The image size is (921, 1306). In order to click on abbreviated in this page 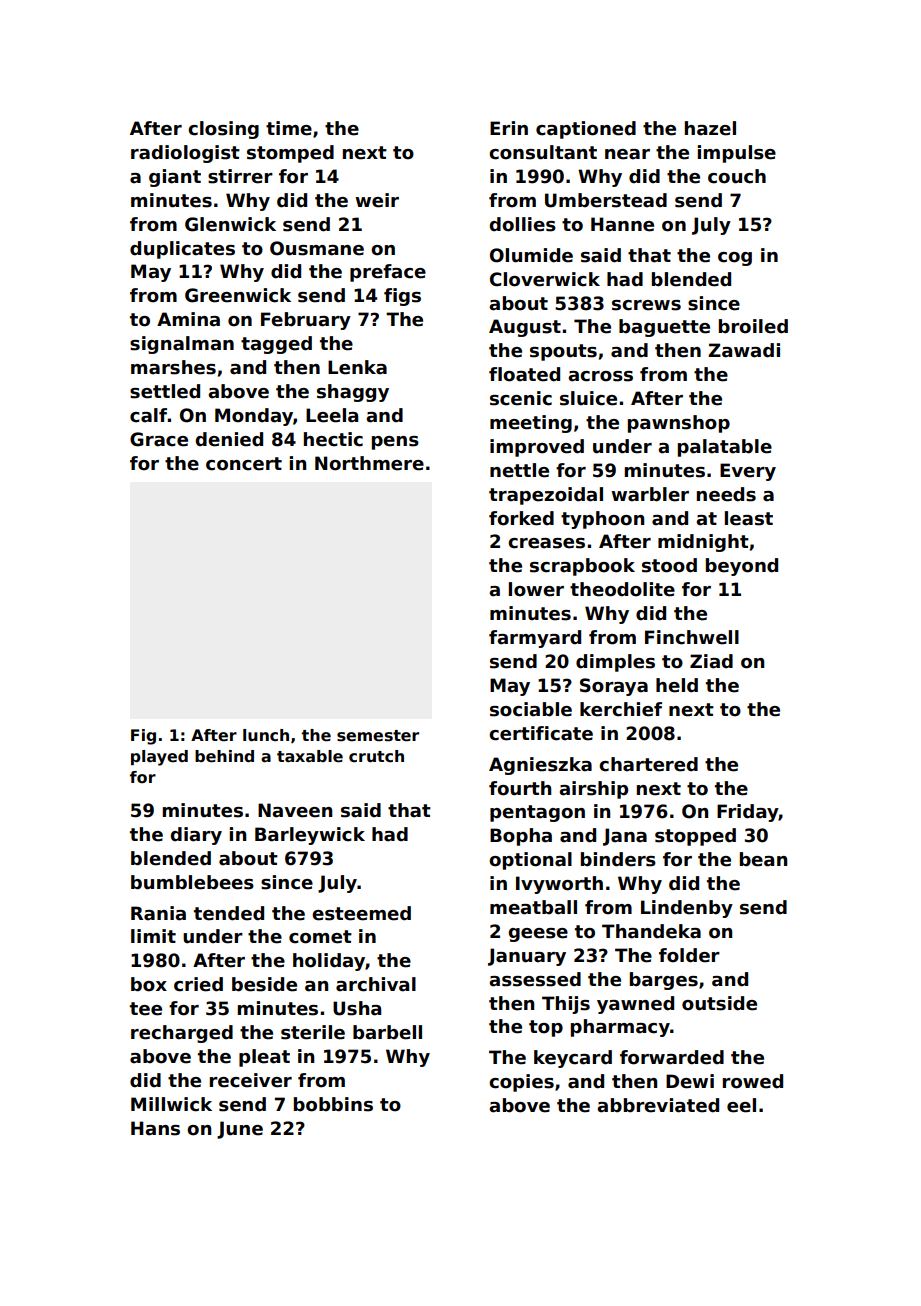, I will do `click(658, 1105)`.
